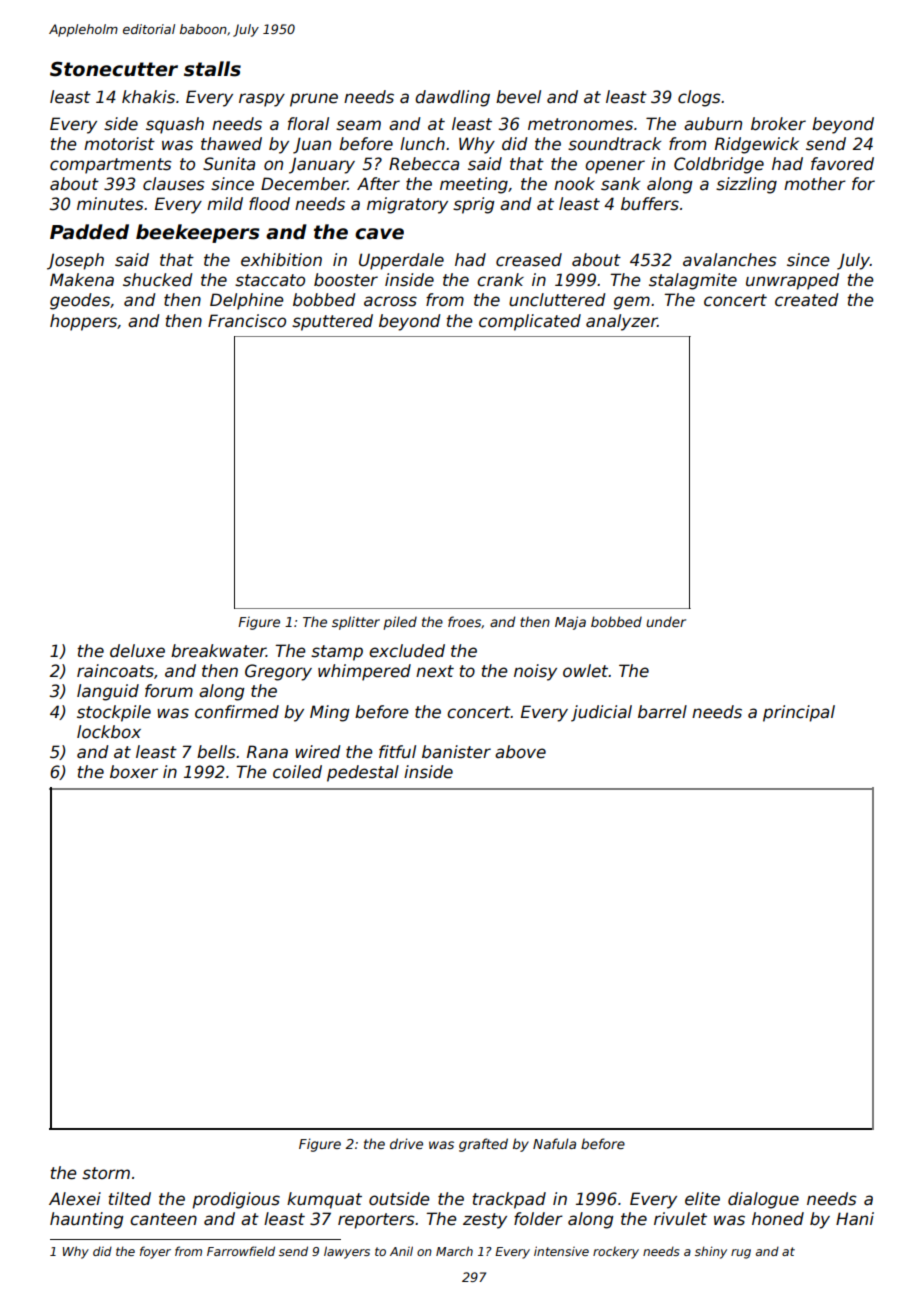 The width and height of the document is (924, 1308). What do you see at coordinates (406, 1143) in the document?
I see `drive` at bounding box center [406, 1143].
